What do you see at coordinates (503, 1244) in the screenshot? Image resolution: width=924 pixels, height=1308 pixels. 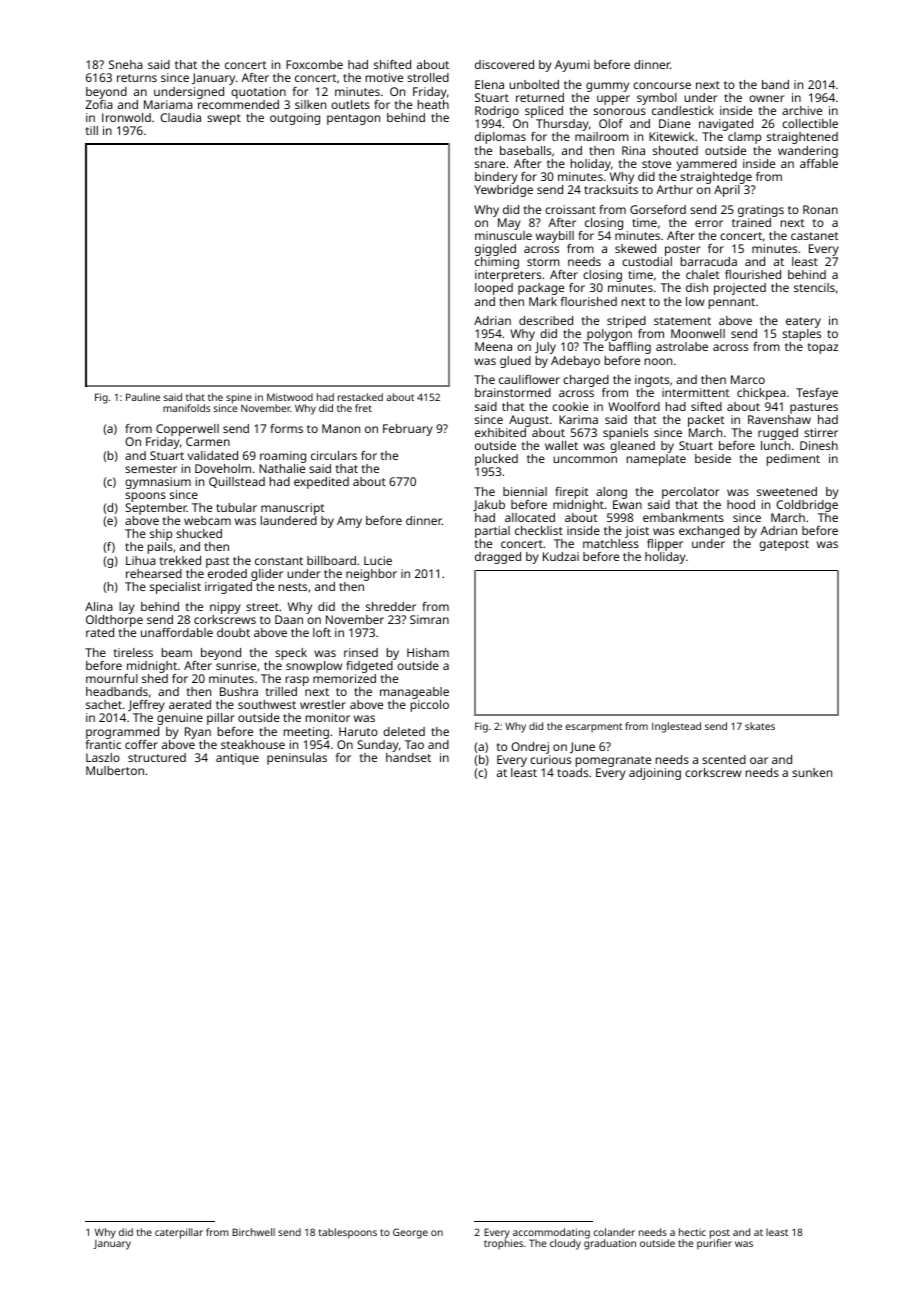 I see `trophies` at bounding box center [503, 1244].
